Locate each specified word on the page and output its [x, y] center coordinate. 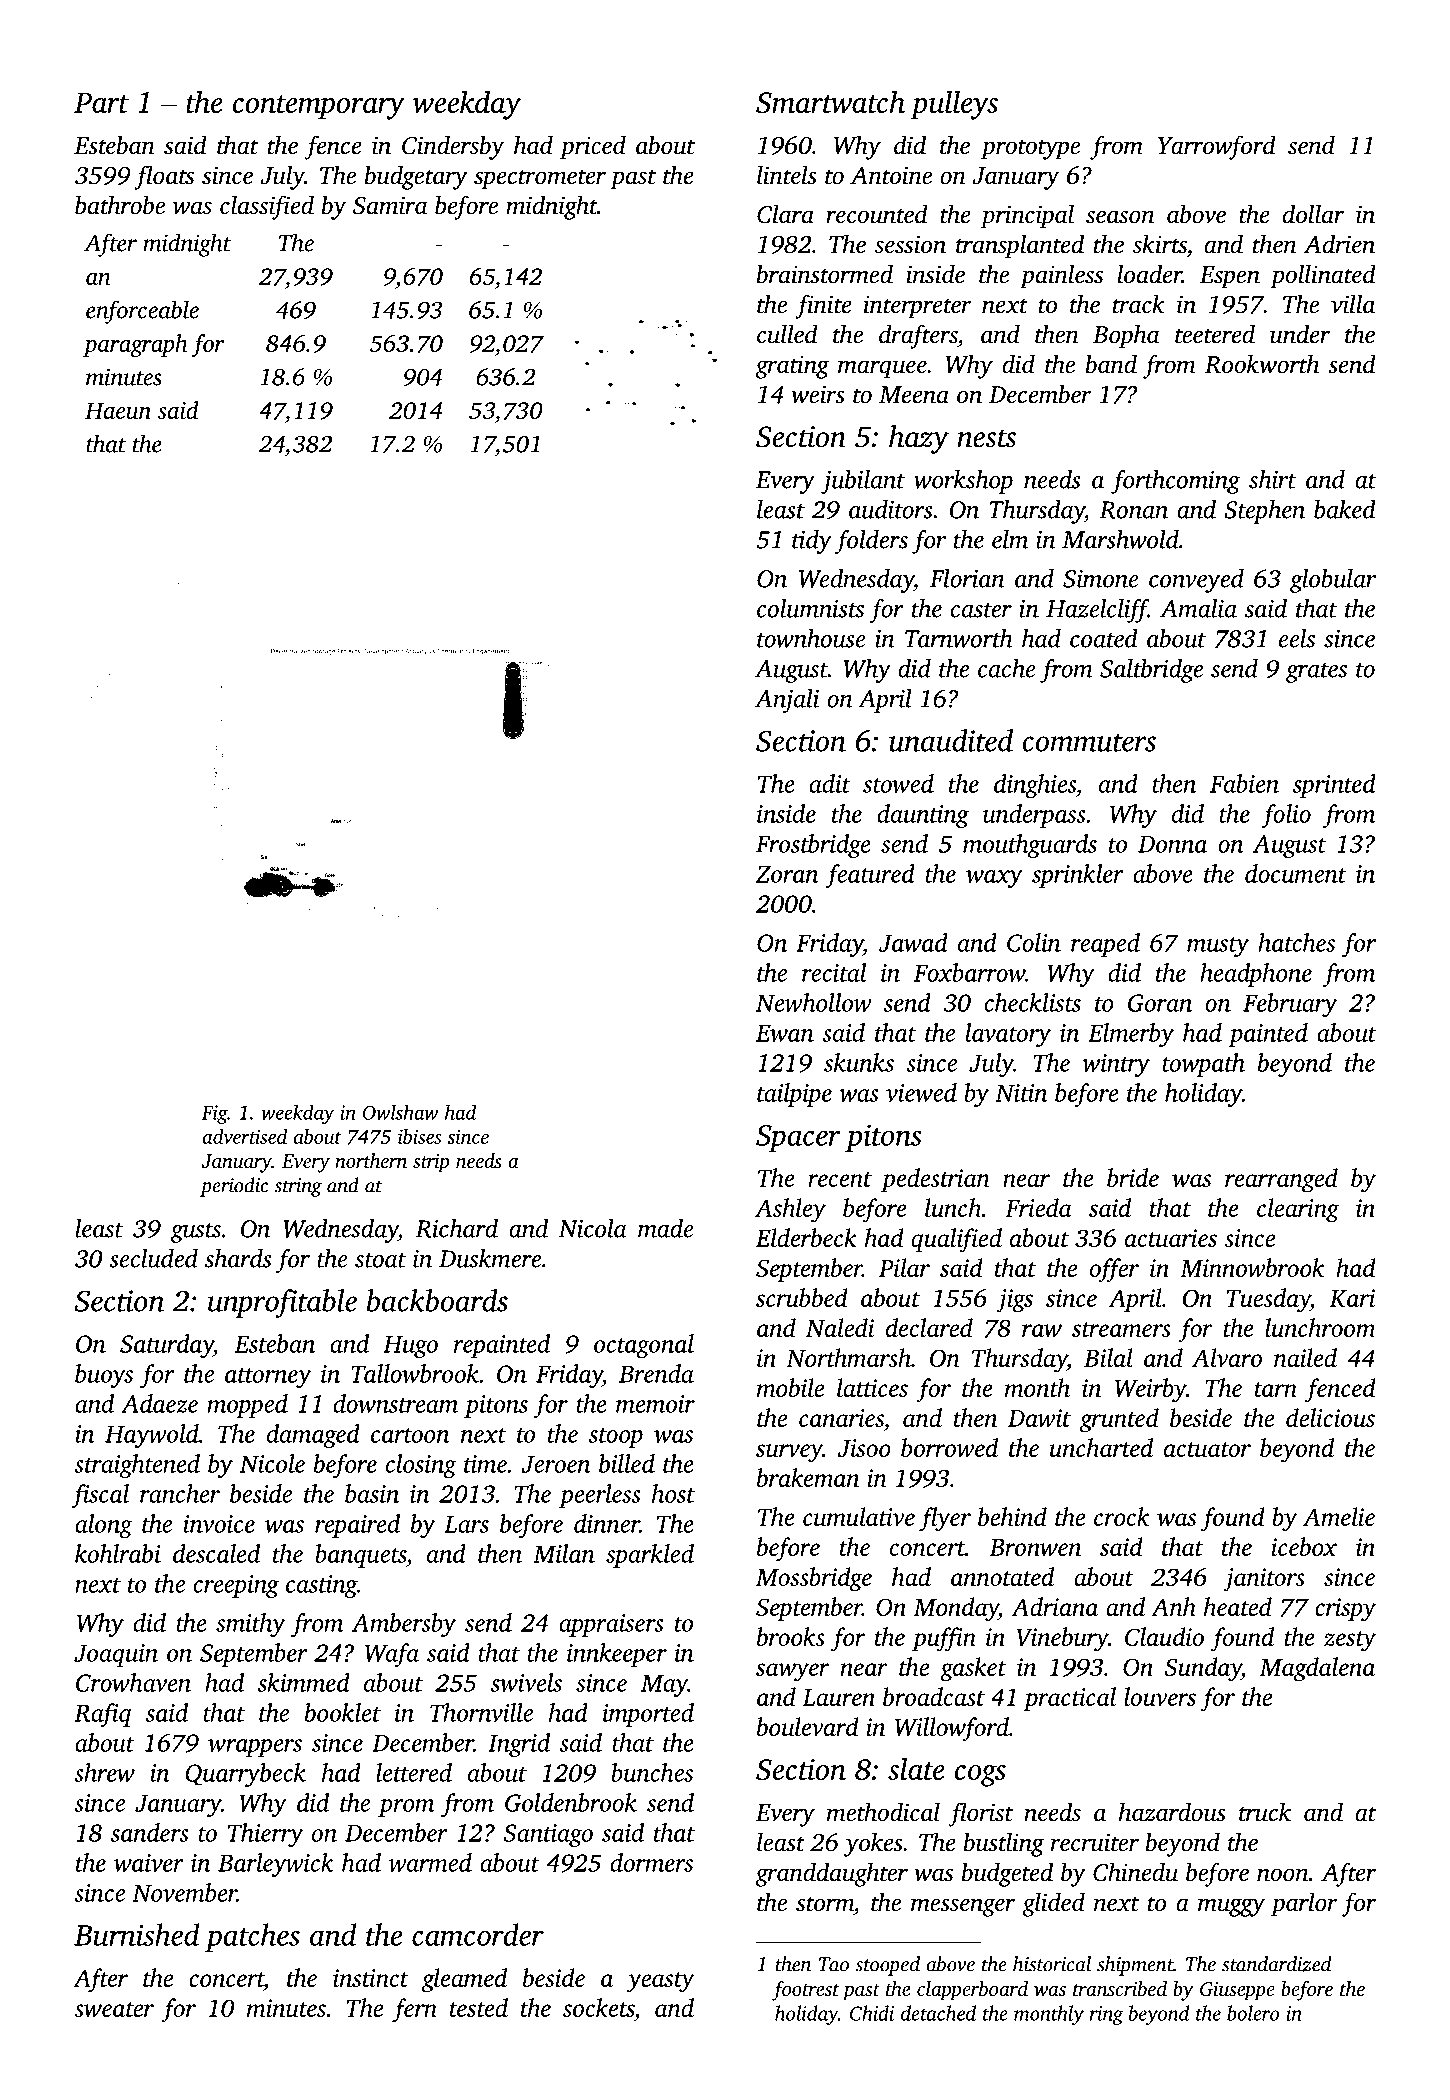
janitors [1264, 1580]
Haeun [118, 410]
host [673, 1493]
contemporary [318, 107]
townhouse [811, 638]
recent [840, 1179]
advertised [244, 1136]
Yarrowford [1217, 147]
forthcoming [1175, 482]
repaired [357, 1526]
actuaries [1171, 1238]
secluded [153, 1258]
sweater [114, 2009]
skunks [859, 1062]
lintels [787, 175]
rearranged [1281, 1180]
